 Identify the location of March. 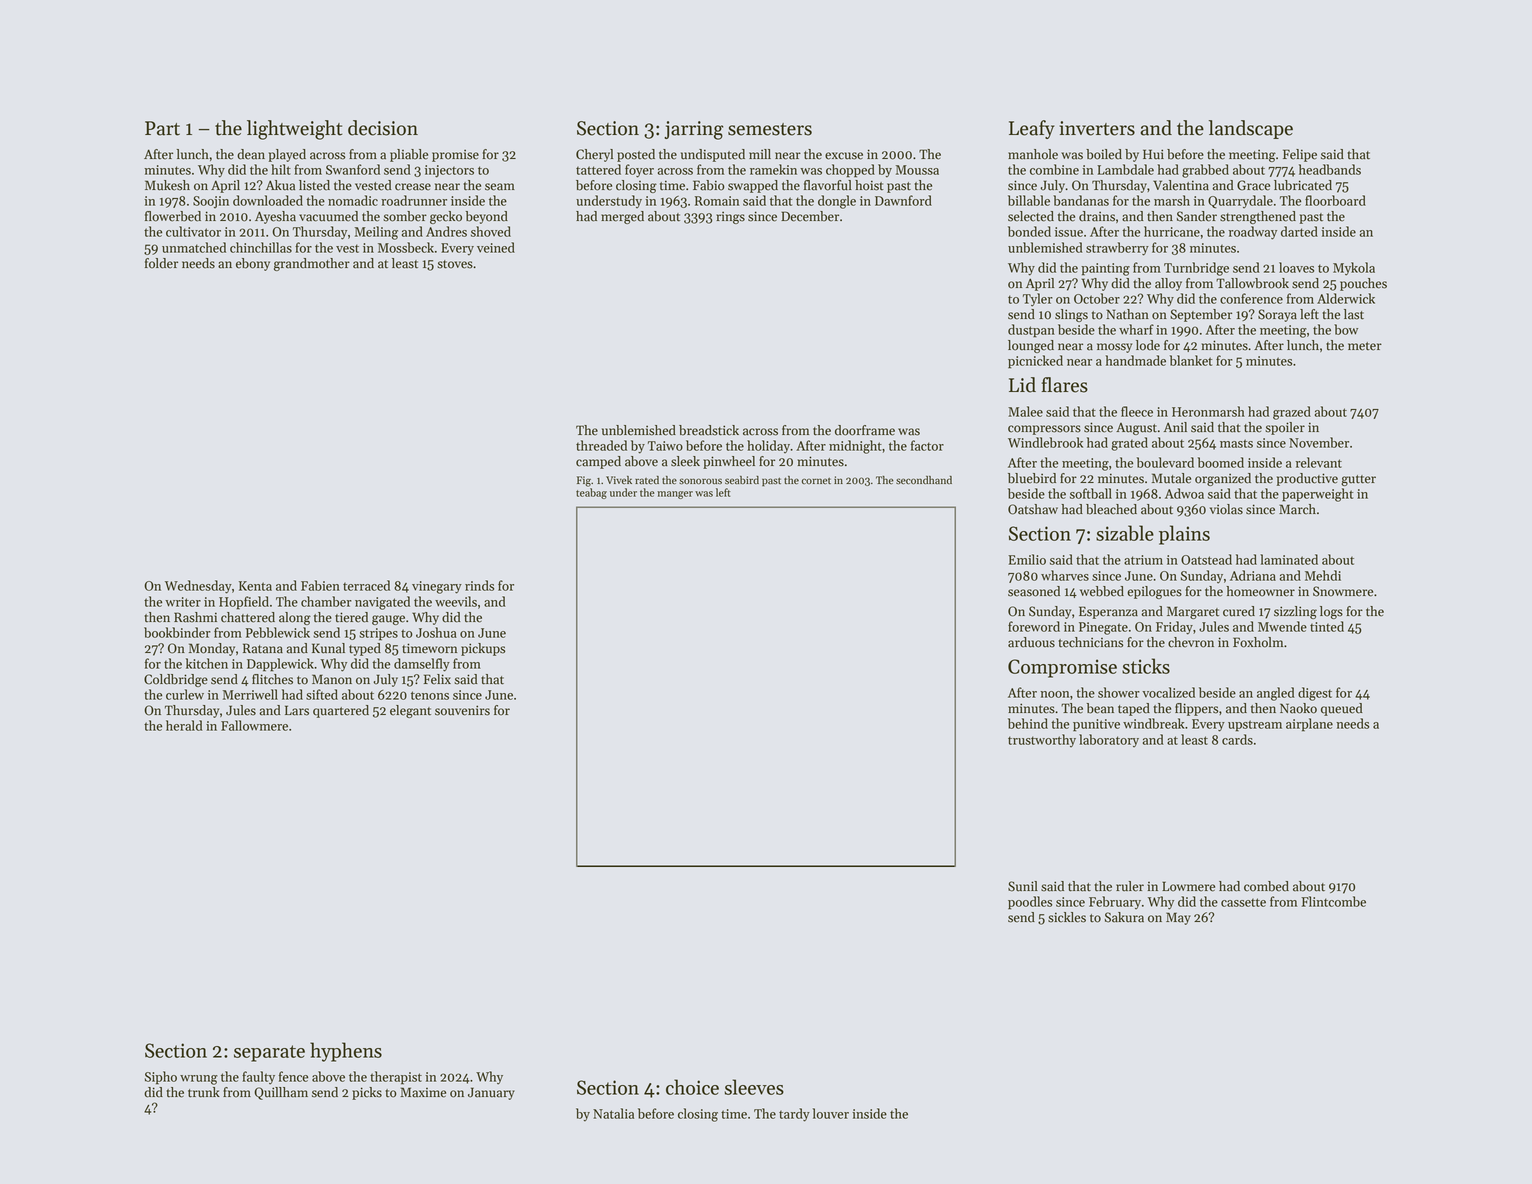
(1297, 509).
